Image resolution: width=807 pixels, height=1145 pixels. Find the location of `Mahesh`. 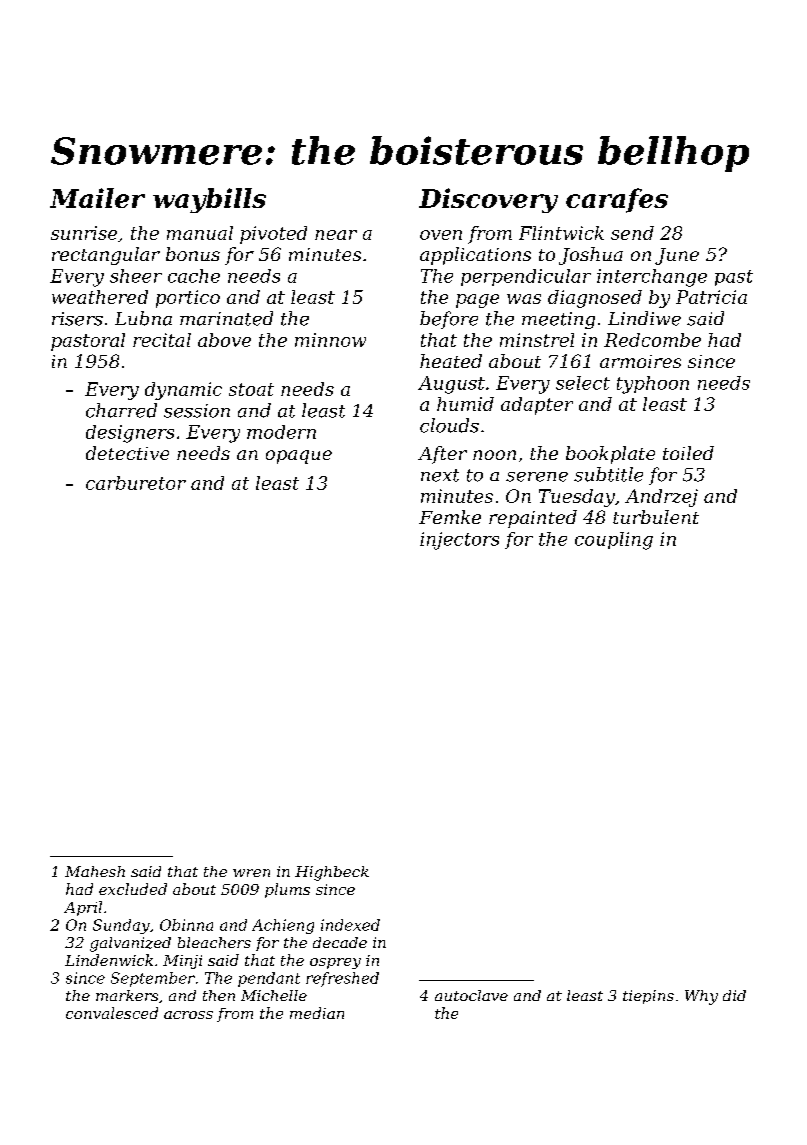

Mahesh is located at coordinates (95, 871).
